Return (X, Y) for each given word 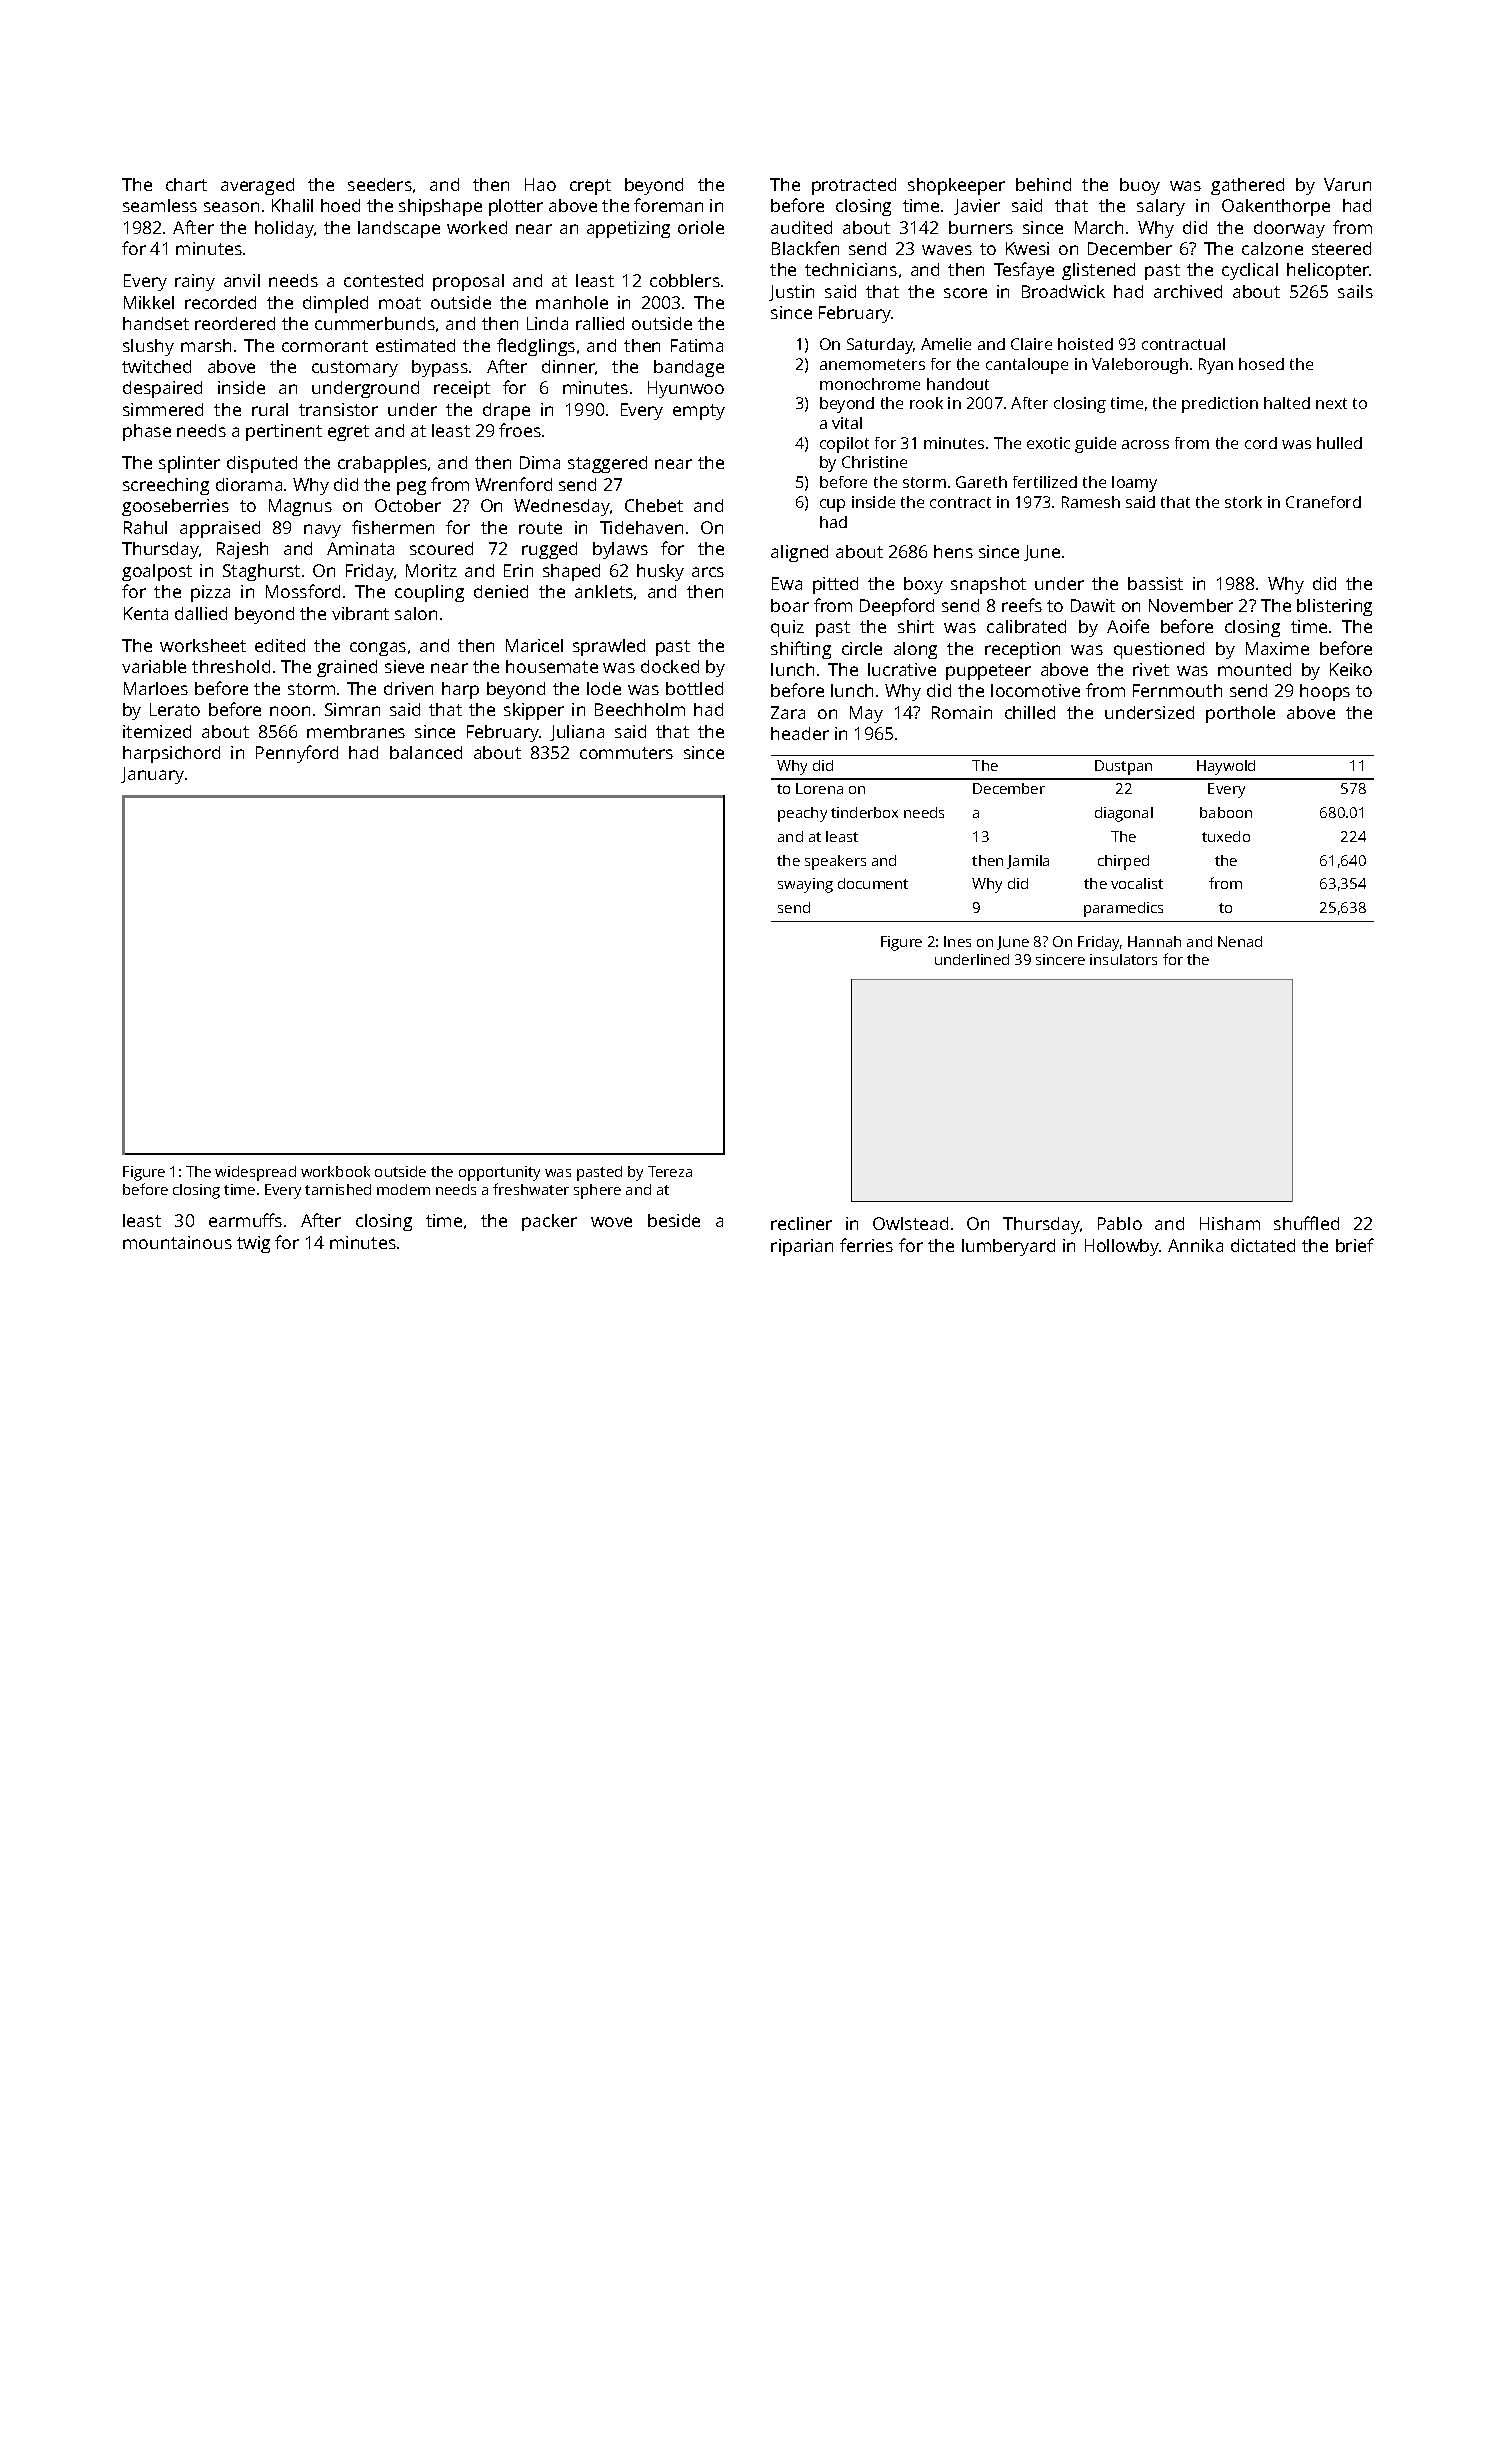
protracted (854, 186)
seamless (160, 205)
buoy (1140, 186)
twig (253, 1244)
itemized (157, 731)
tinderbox (864, 812)
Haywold (1226, 767)
